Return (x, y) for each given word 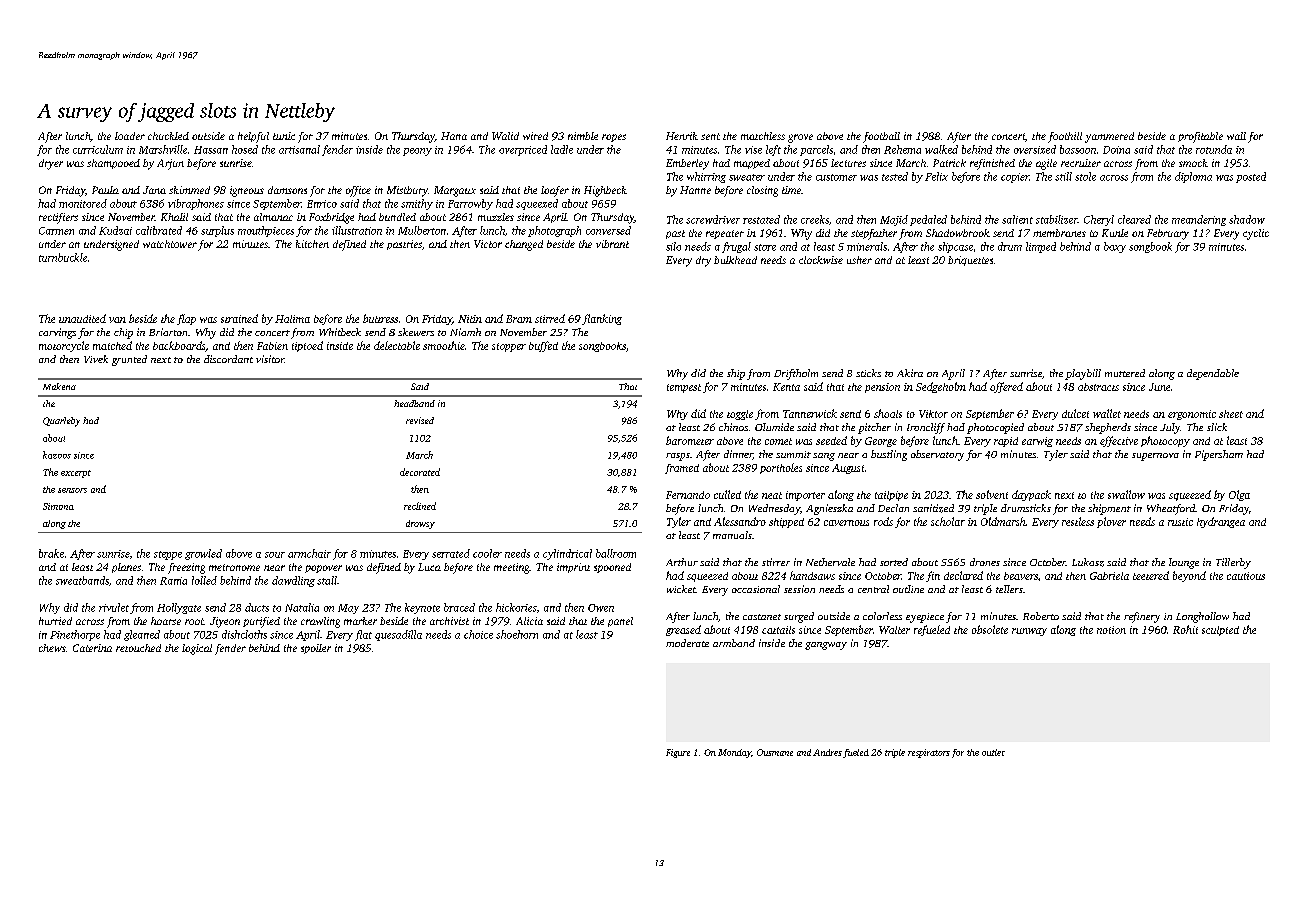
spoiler (316, 649)
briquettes (970, 261)
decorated (420, 472)
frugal (736, 247)
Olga (1239, 495)
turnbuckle (63, 257)
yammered (1109, 137)
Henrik (682, 136)
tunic (284, 136)
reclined (420, 506)
